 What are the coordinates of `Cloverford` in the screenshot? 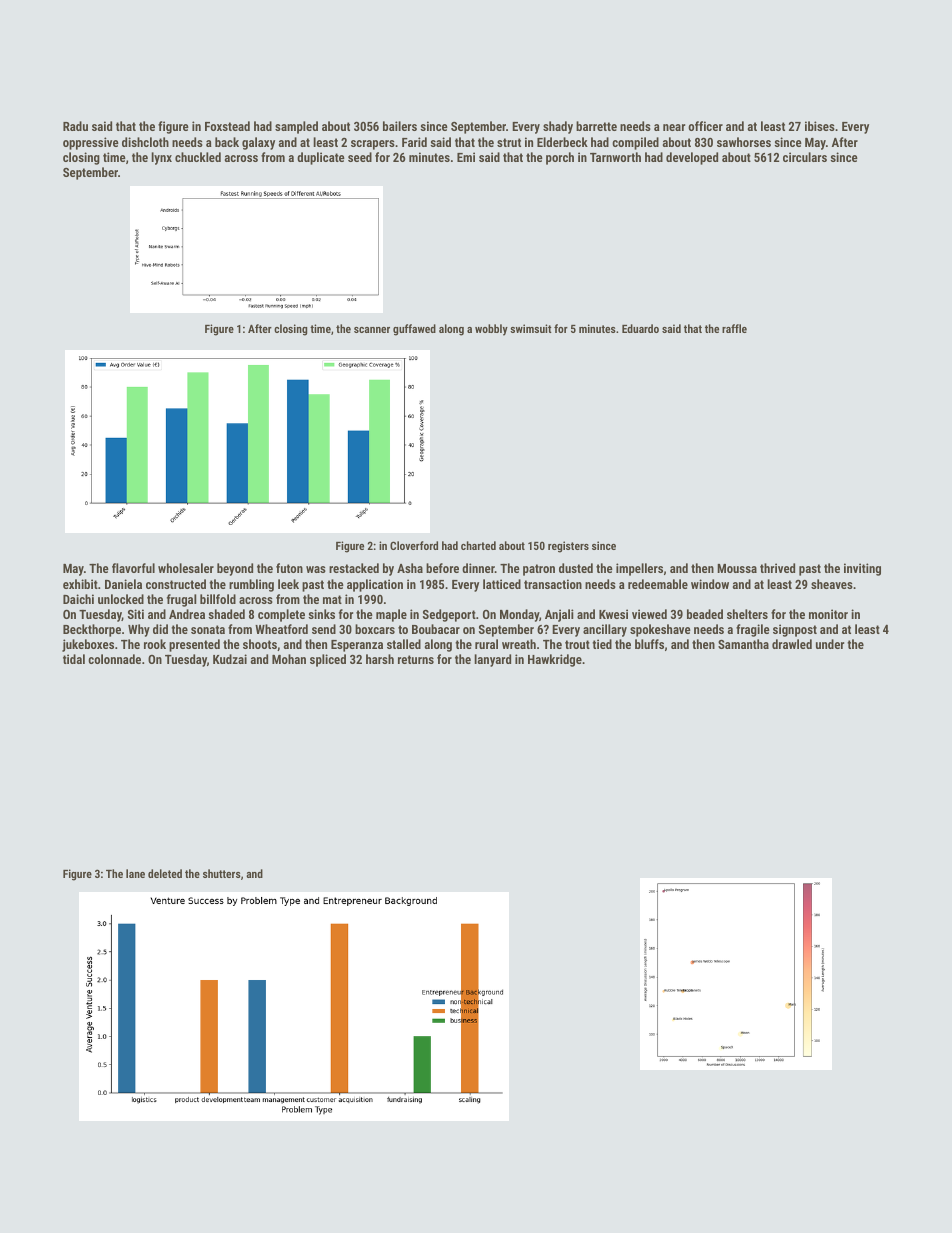 It's located at (414, 545).
